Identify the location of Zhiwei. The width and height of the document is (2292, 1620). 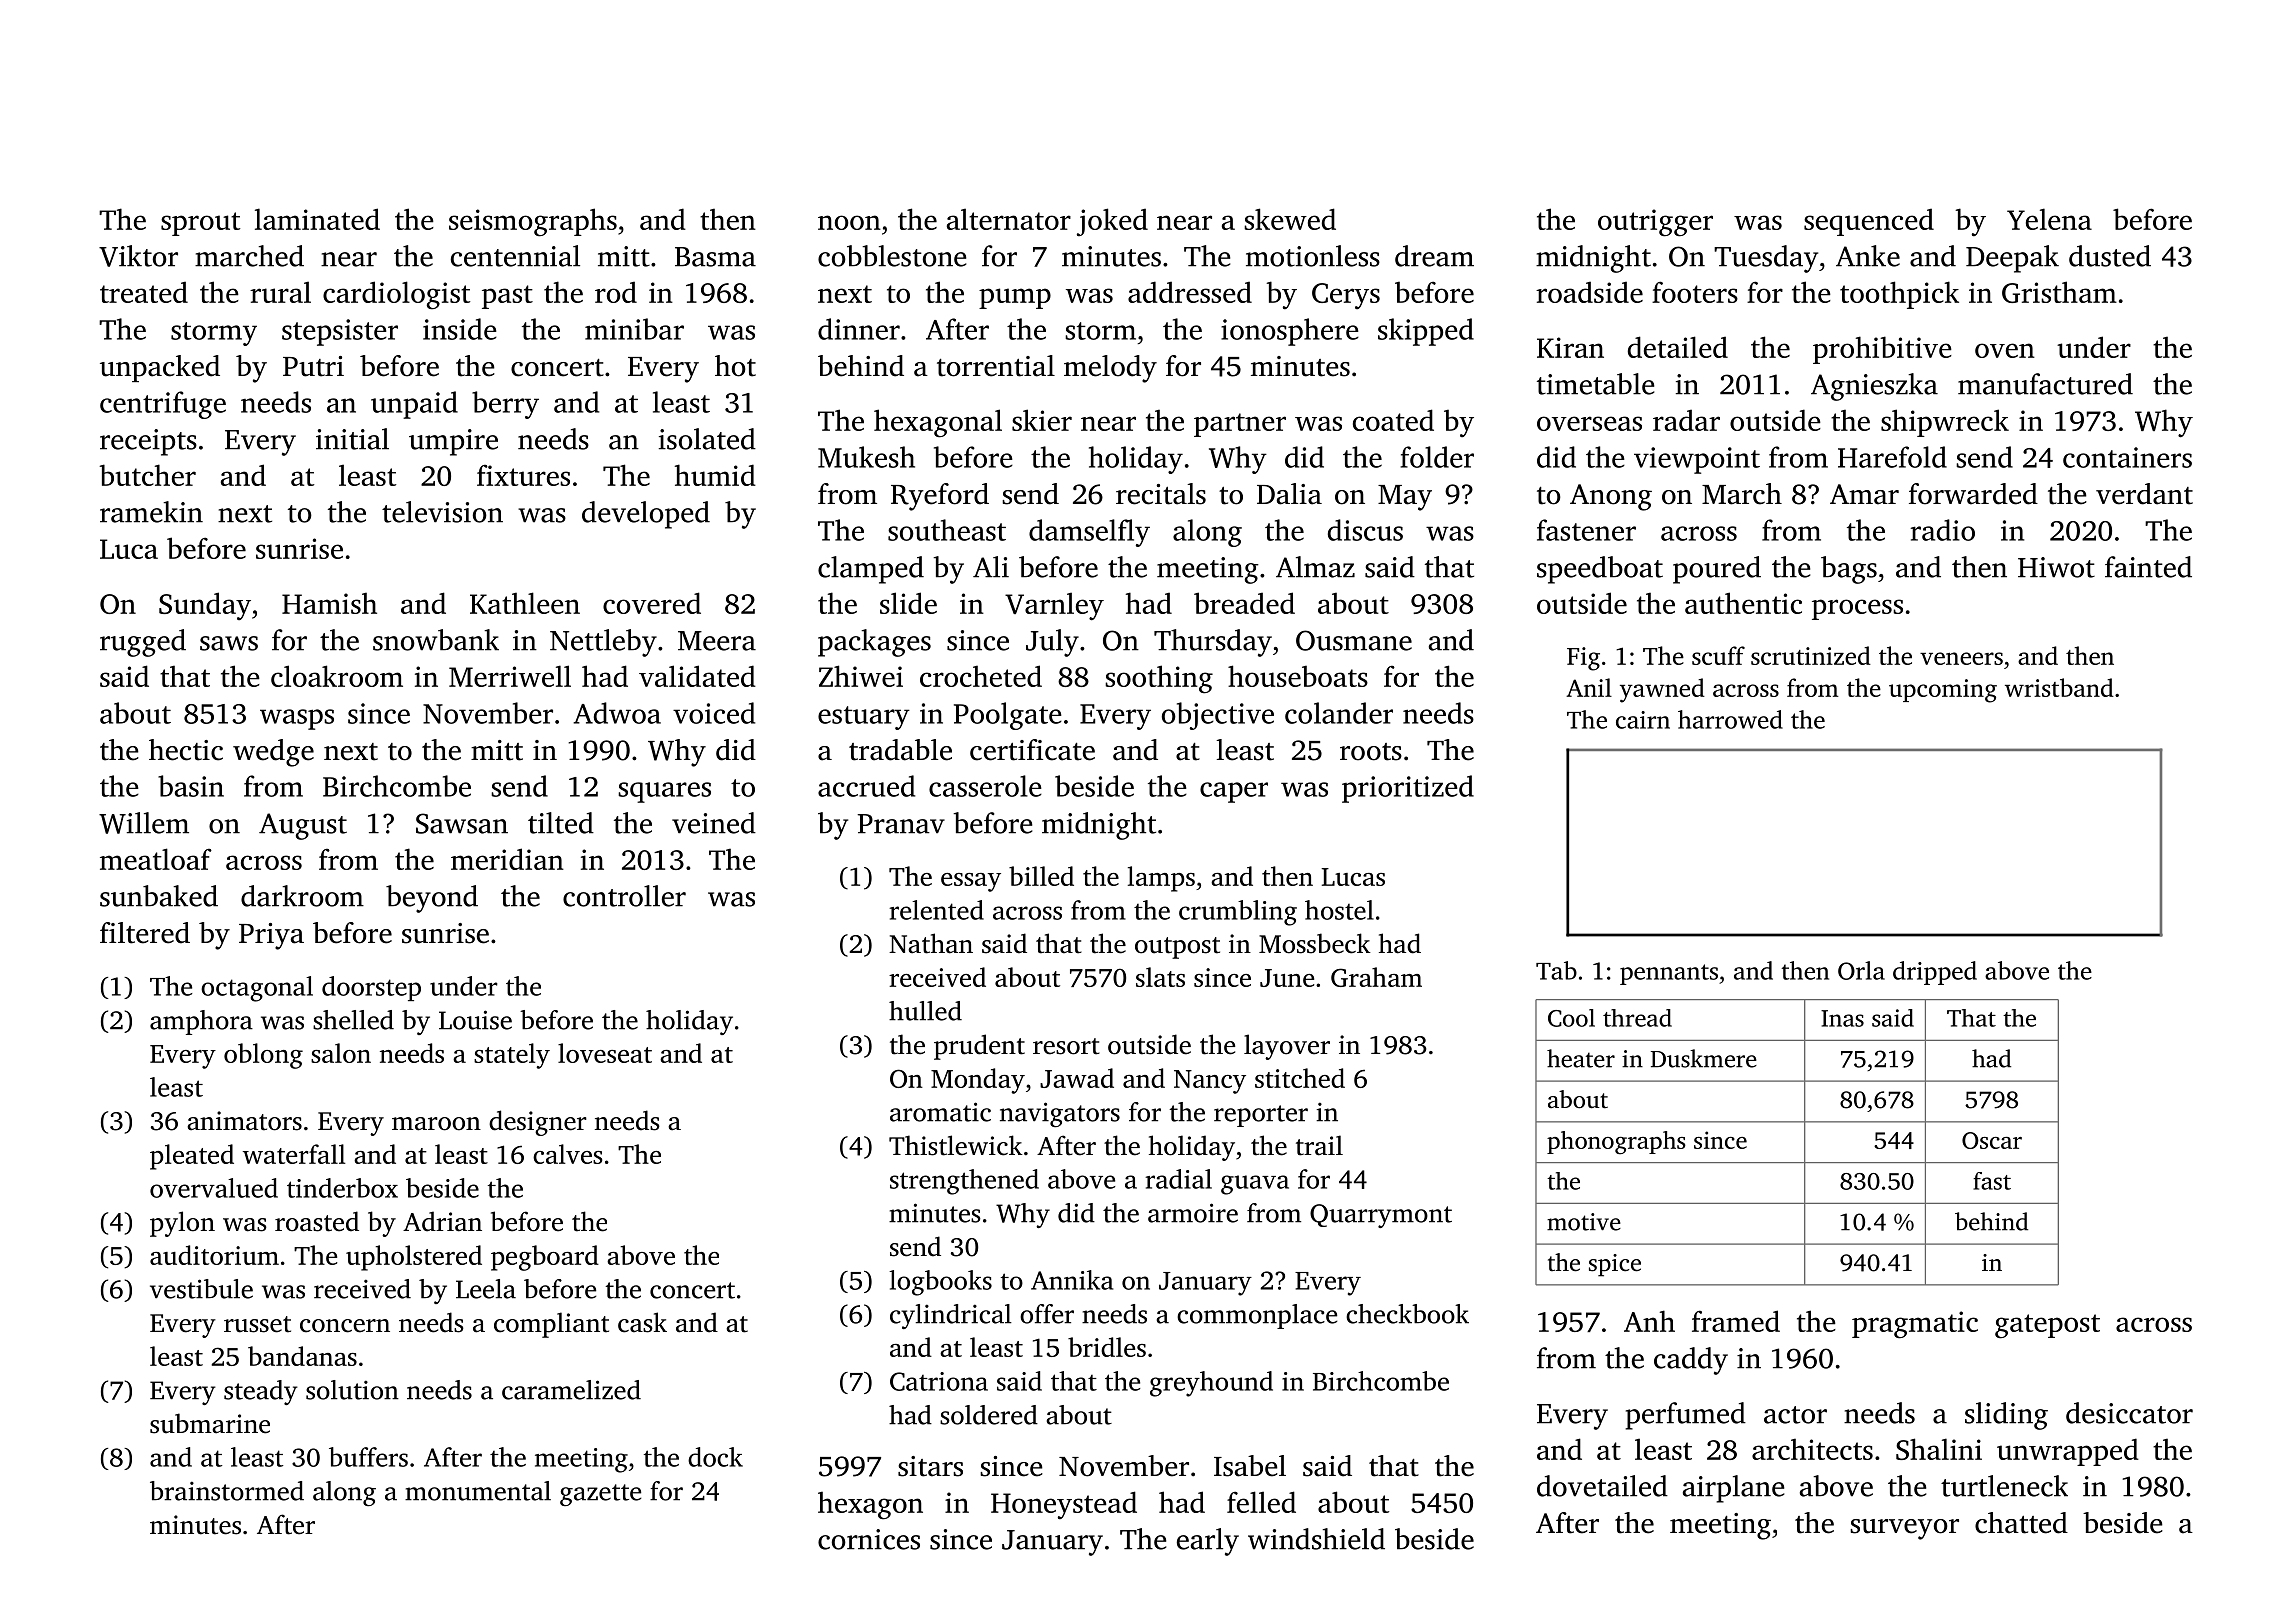
(861, 676).
